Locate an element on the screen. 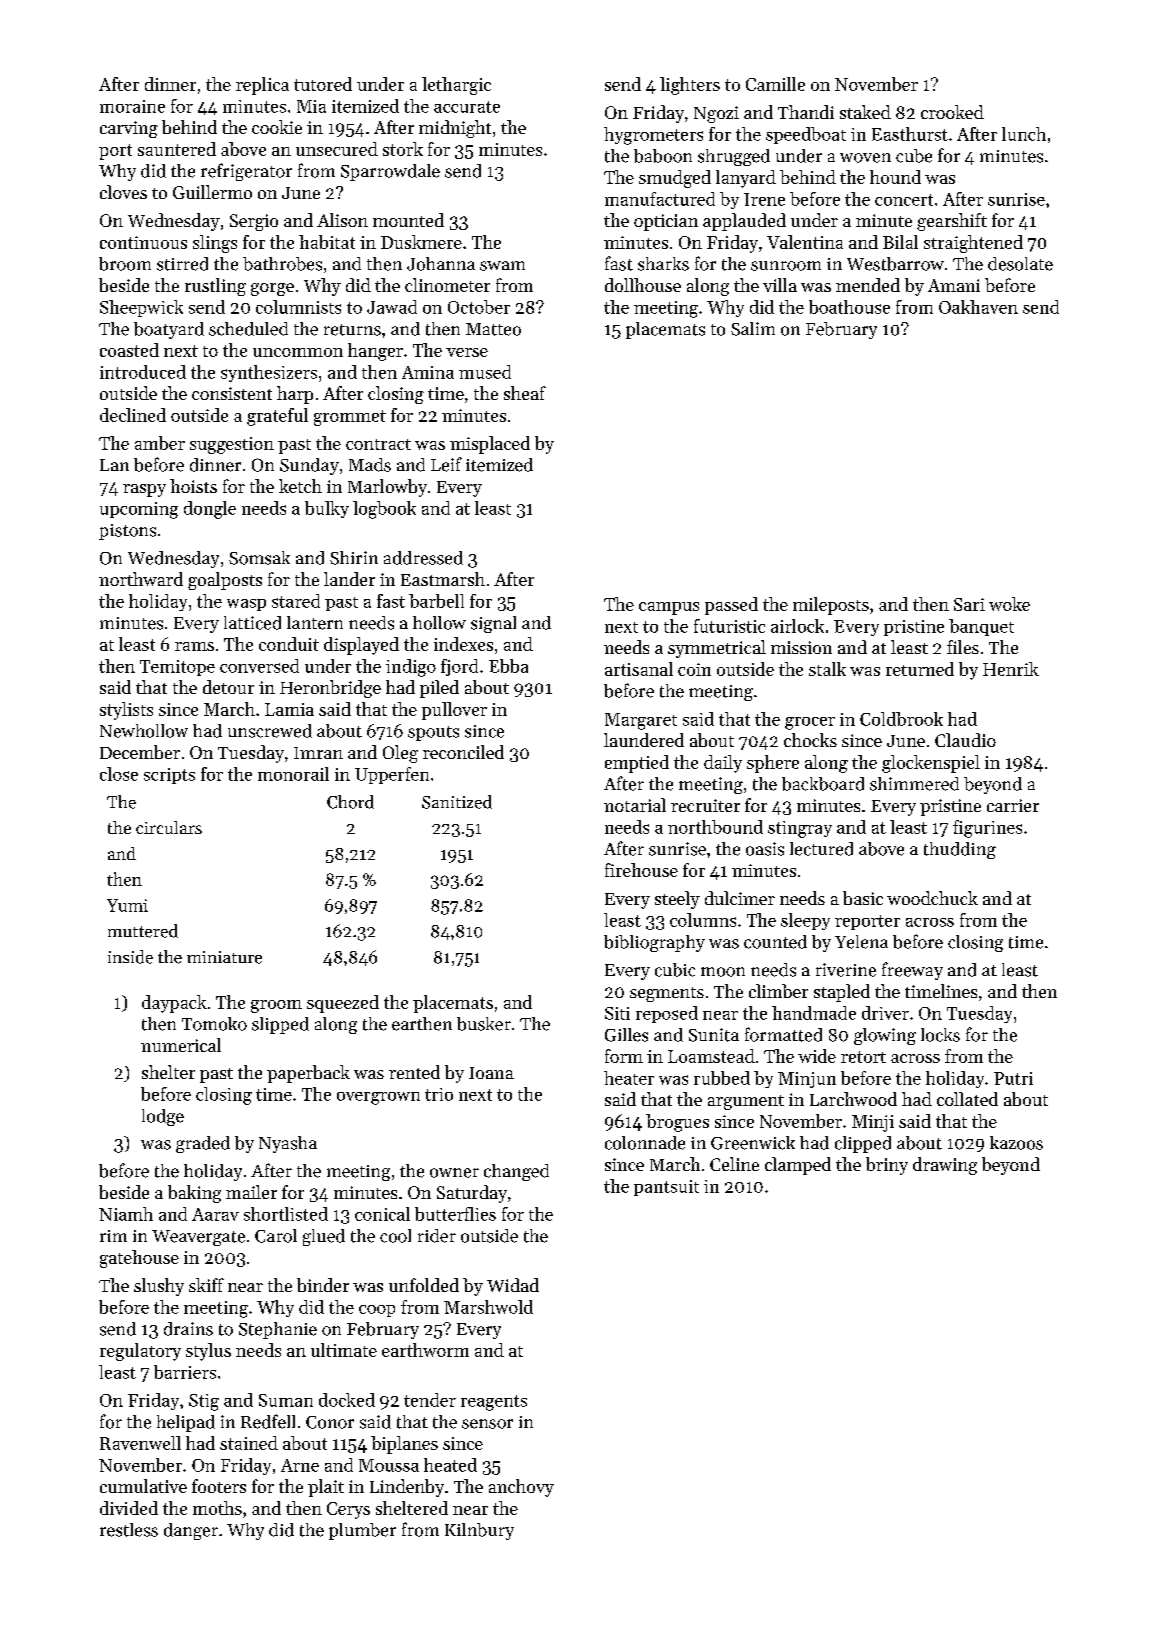 This screenshot has height=1640, width=1159. Camille is located at coordinates (775, 84).
